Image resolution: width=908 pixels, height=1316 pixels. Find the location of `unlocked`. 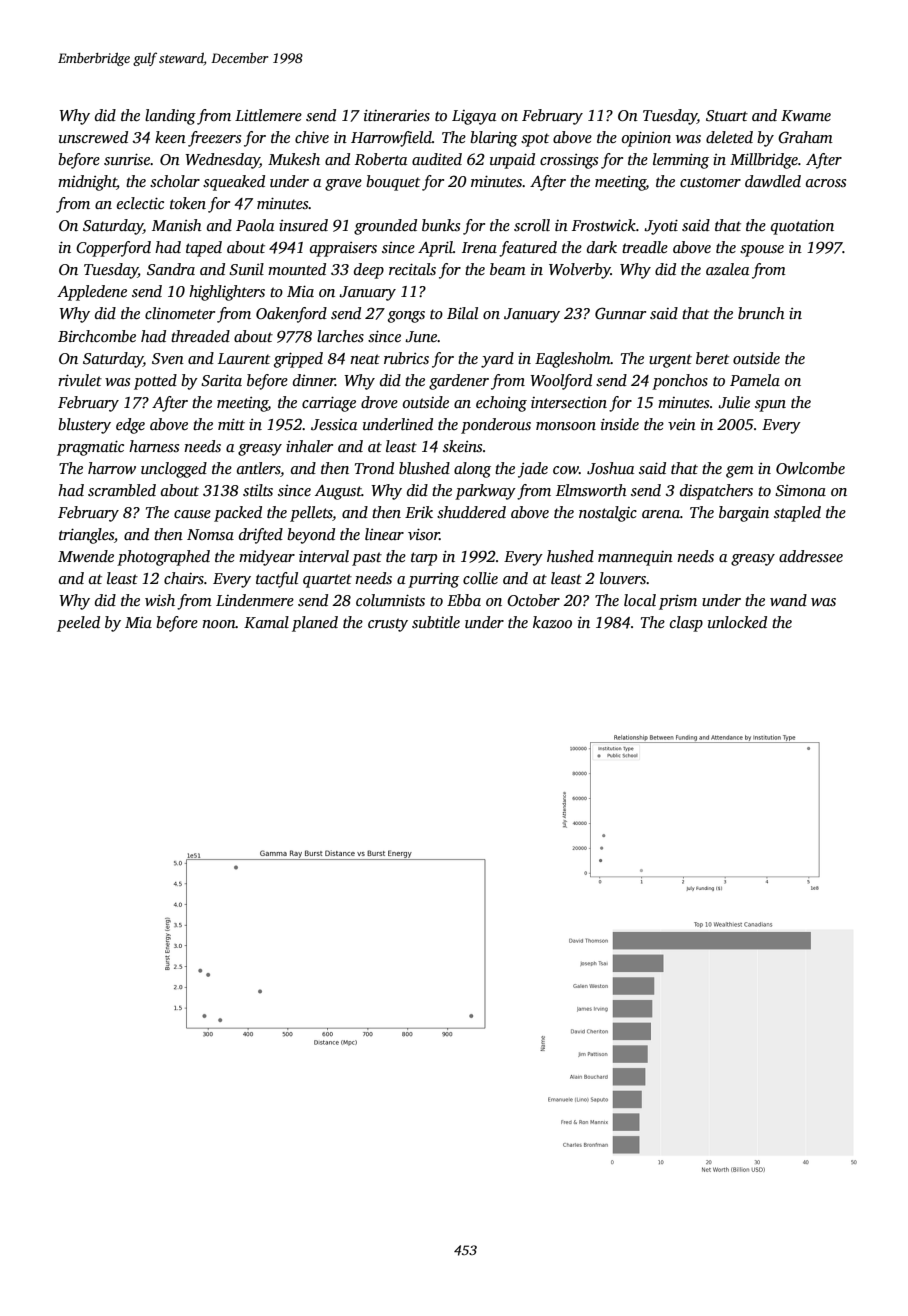

unlocked is located at coordinates (737, 622).
